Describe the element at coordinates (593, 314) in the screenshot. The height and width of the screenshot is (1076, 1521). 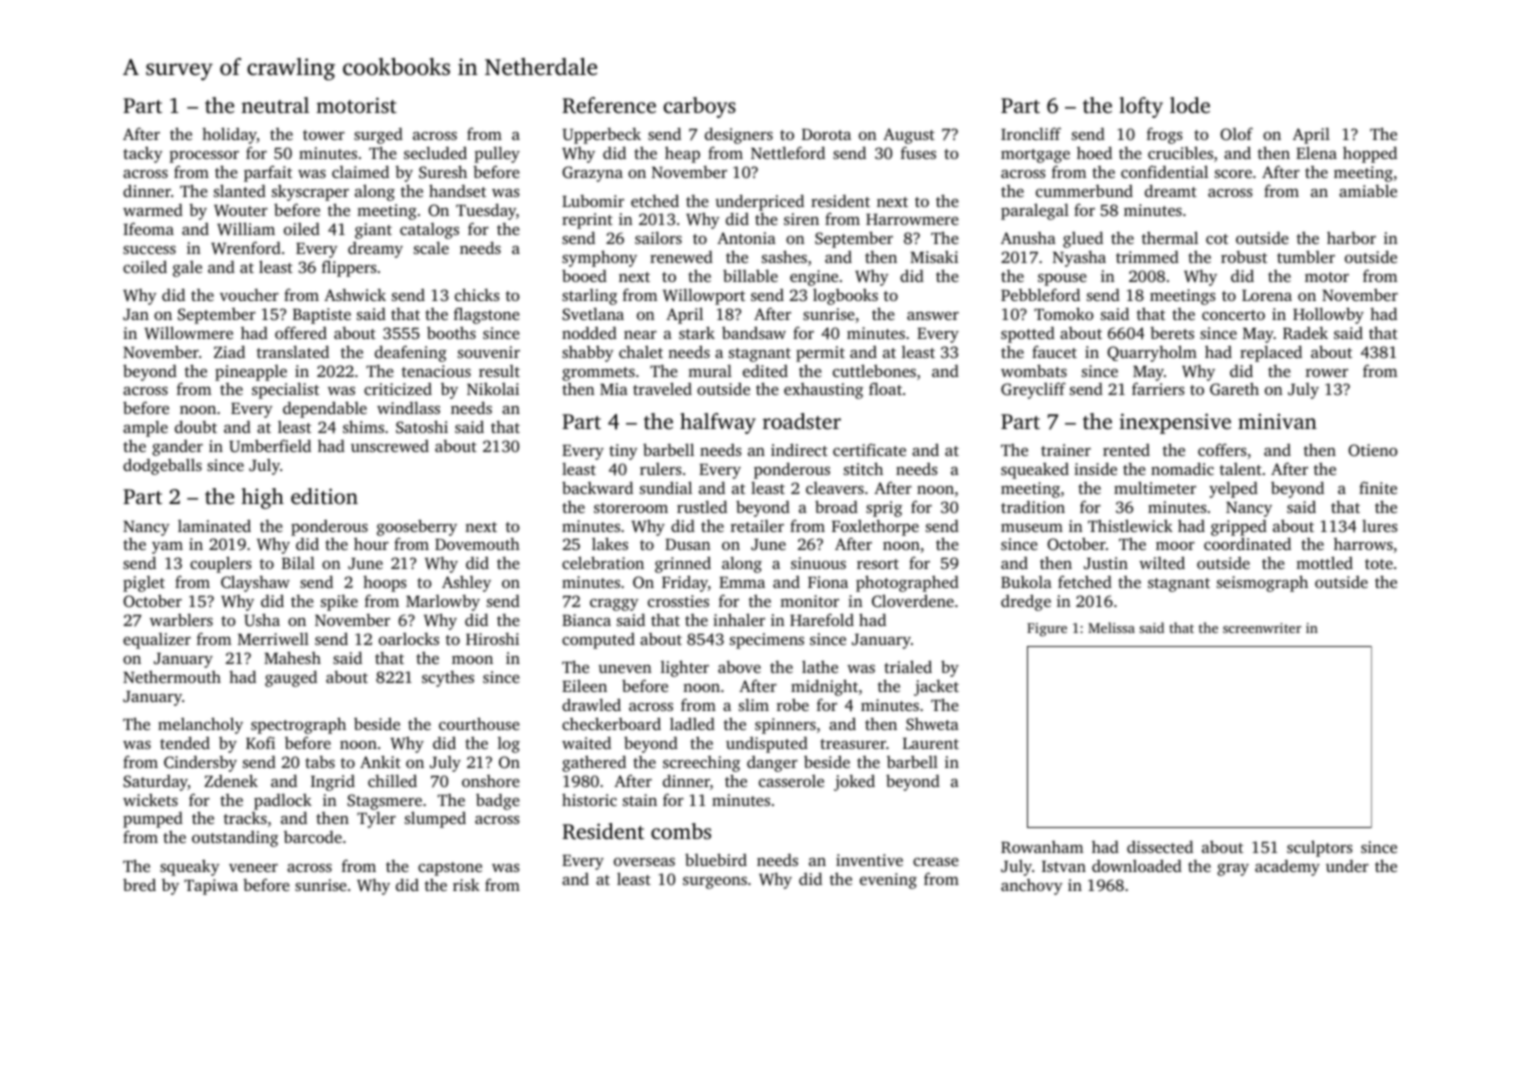
I see `Svetlana` at that location.
